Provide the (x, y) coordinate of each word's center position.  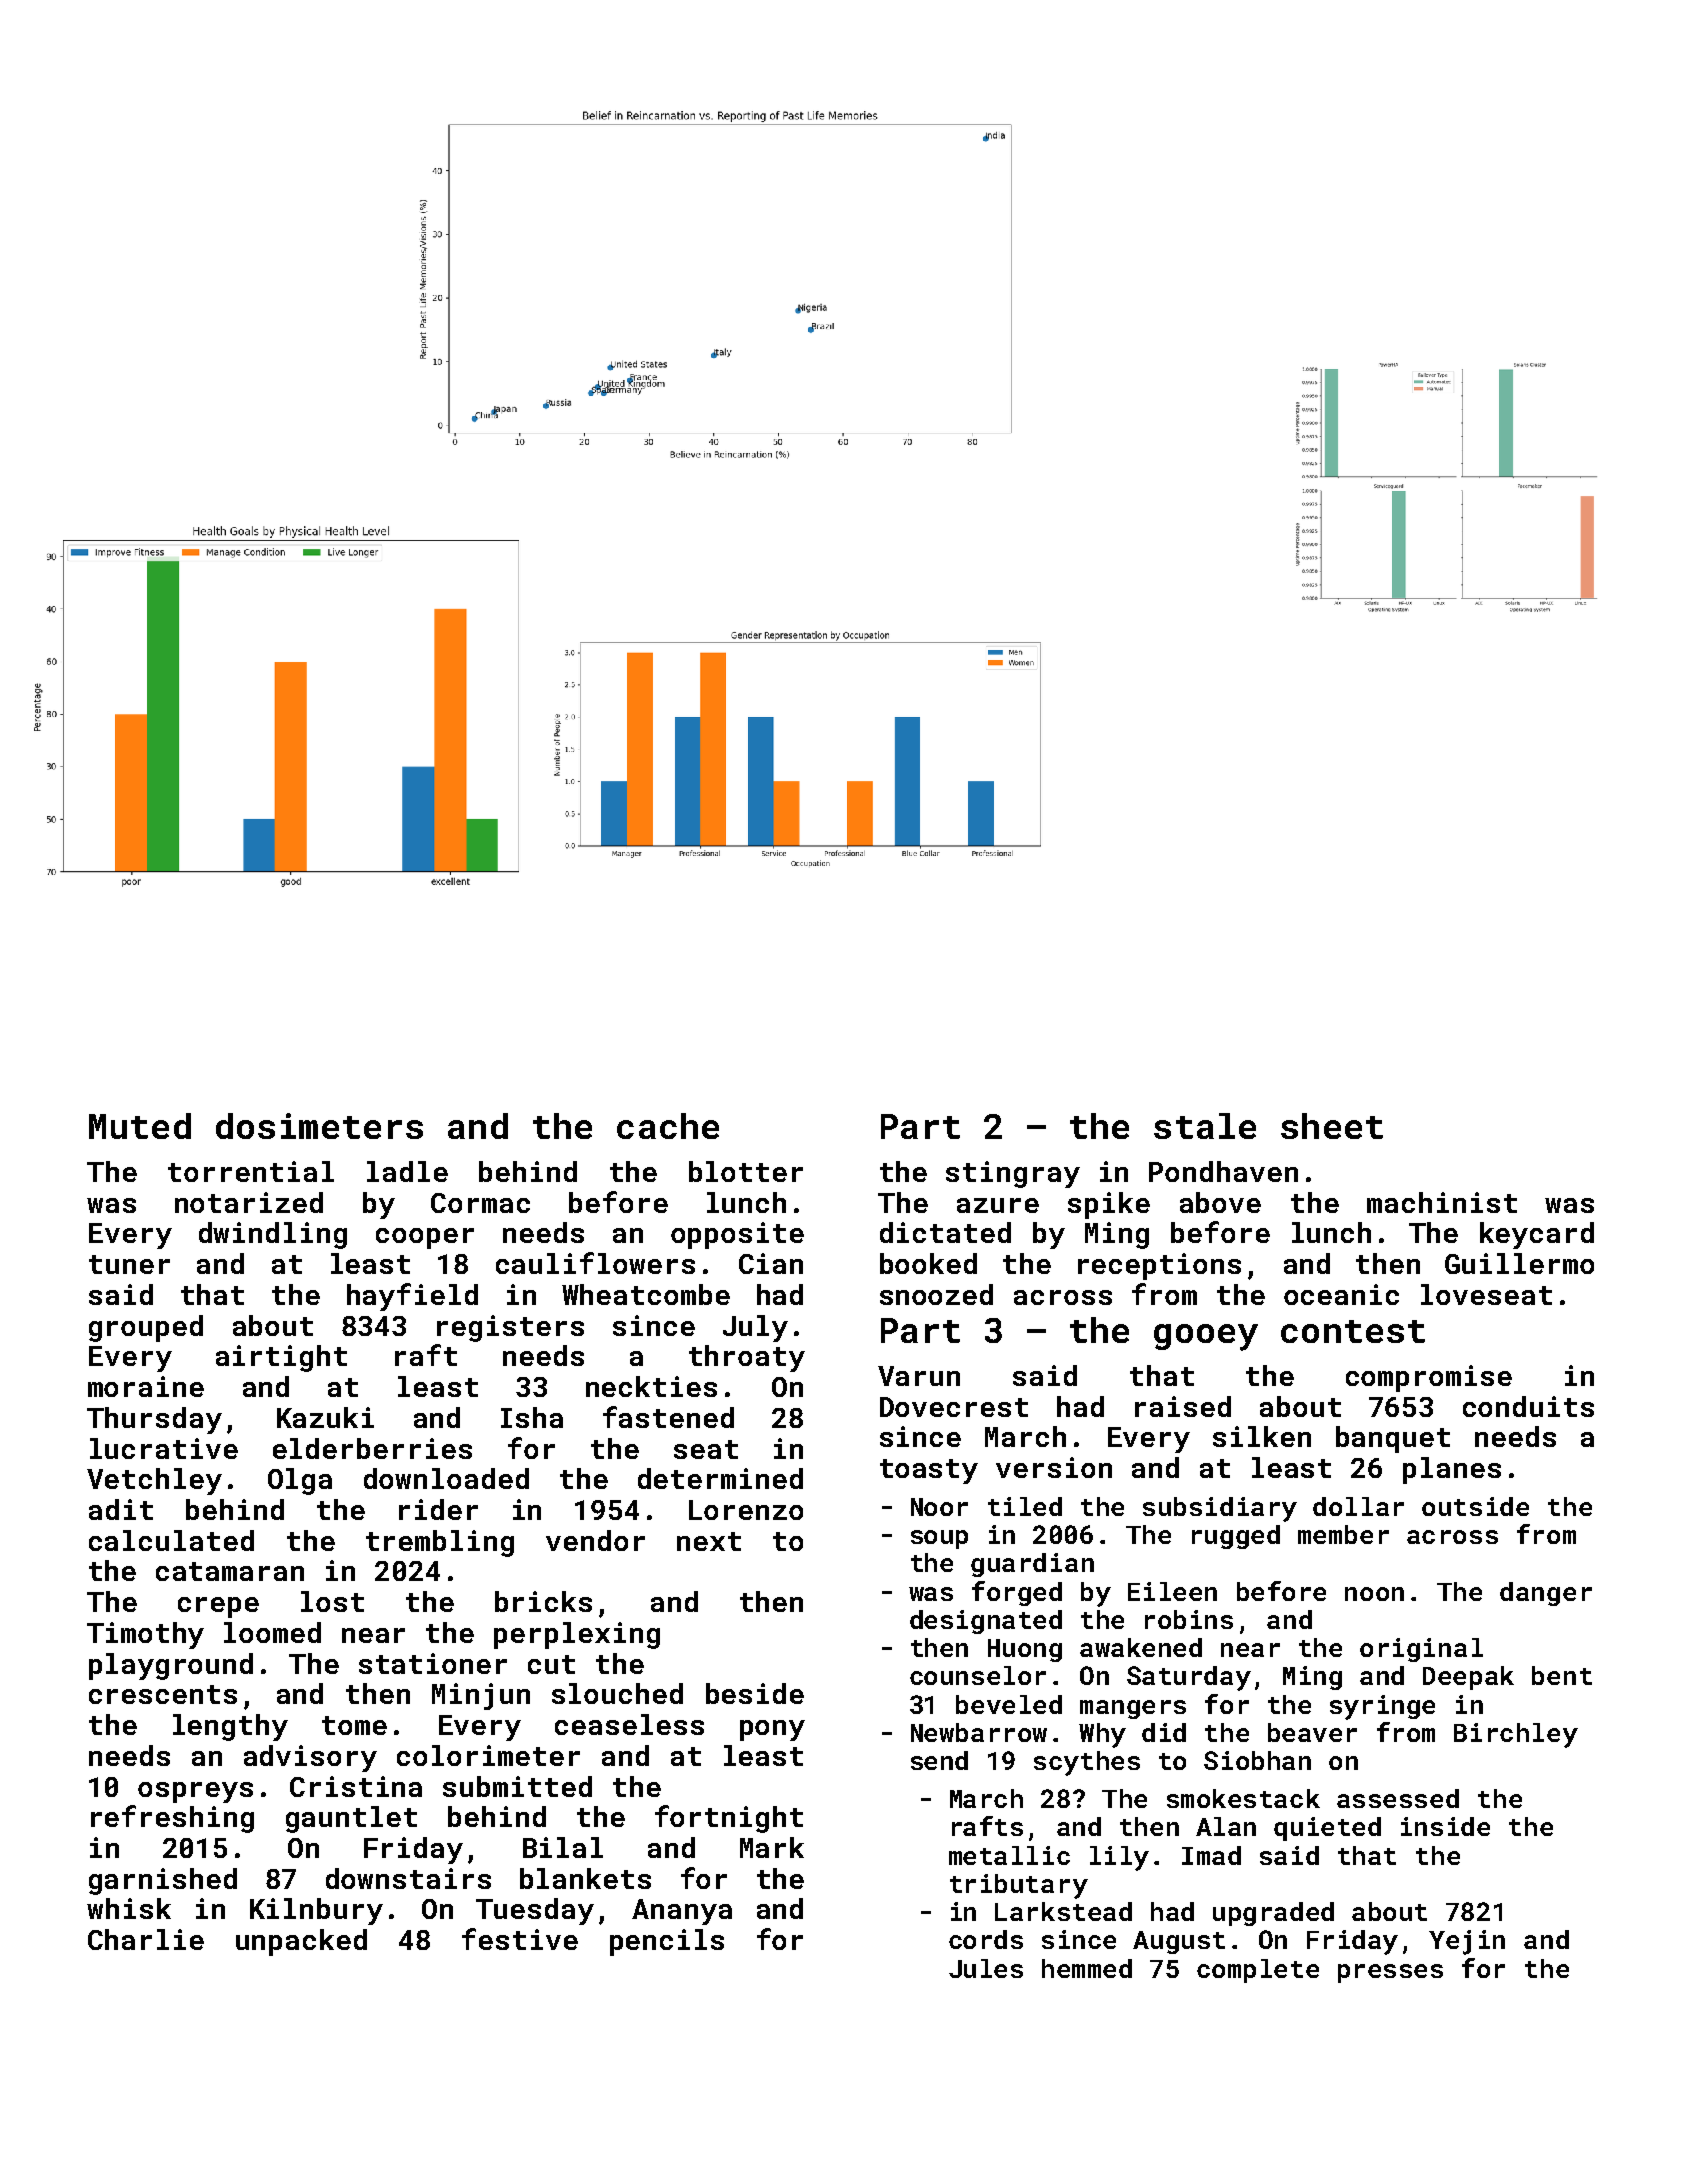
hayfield (412, 1297)
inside (1445, 1826)
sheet (1332, 1126)
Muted (140, 1126)
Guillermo (1519, 1263)
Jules (986, 1968)
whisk (129, 1908)
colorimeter (488, 1755)
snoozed (936, 1294)
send (939, 1760)
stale (1205, 1126)
